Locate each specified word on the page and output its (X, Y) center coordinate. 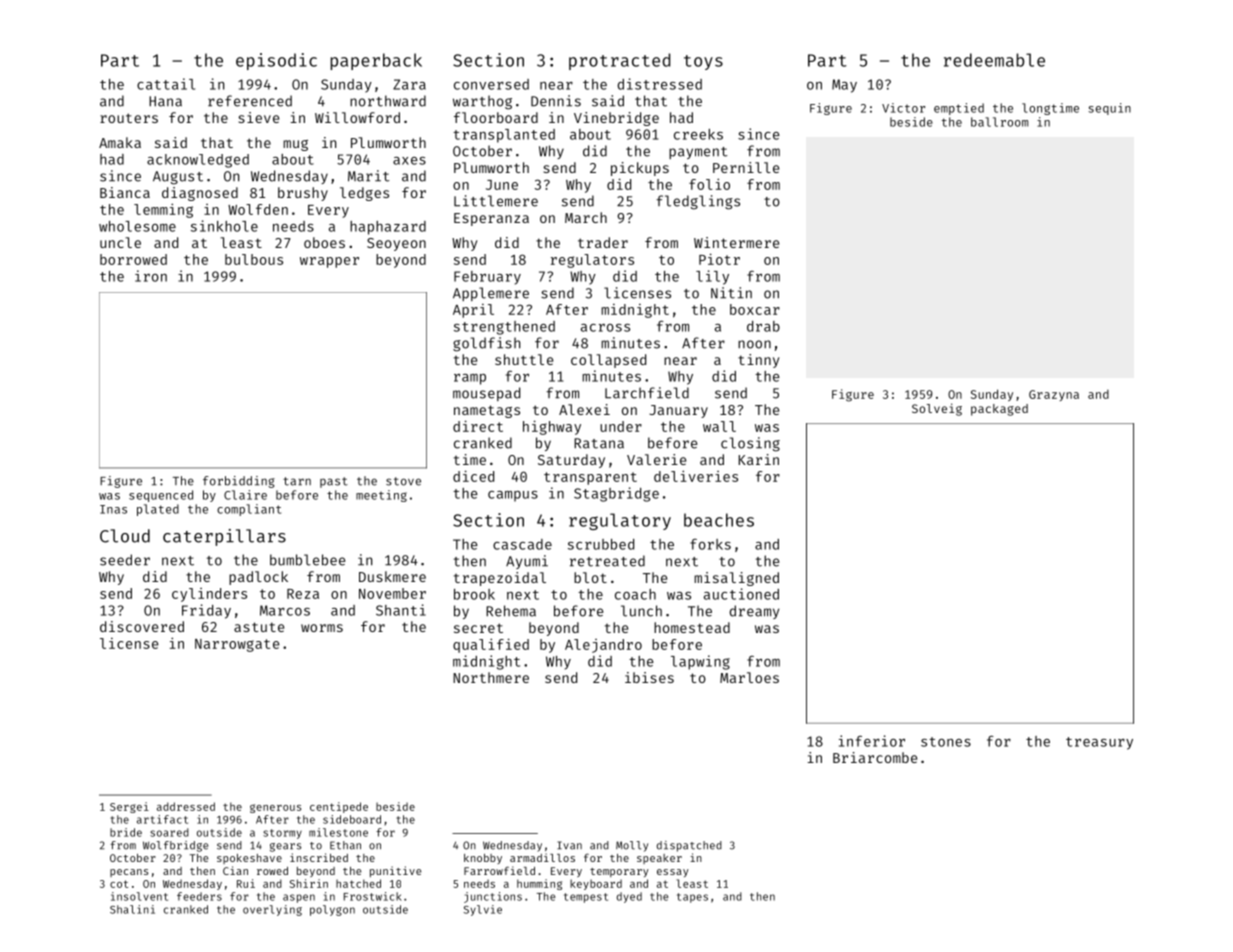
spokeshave (249, 859)
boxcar (755, 309)
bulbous (254, 259)
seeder (125, 560)
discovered (142, 626)
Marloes (749, 677)
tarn (297, 481)
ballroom (999, 122)
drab (763, 326)
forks (710, 544)
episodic (276, 61)
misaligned (736, 579)
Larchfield (647, 393)
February (487, 278)
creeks (698, 134)
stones (946, 742)
